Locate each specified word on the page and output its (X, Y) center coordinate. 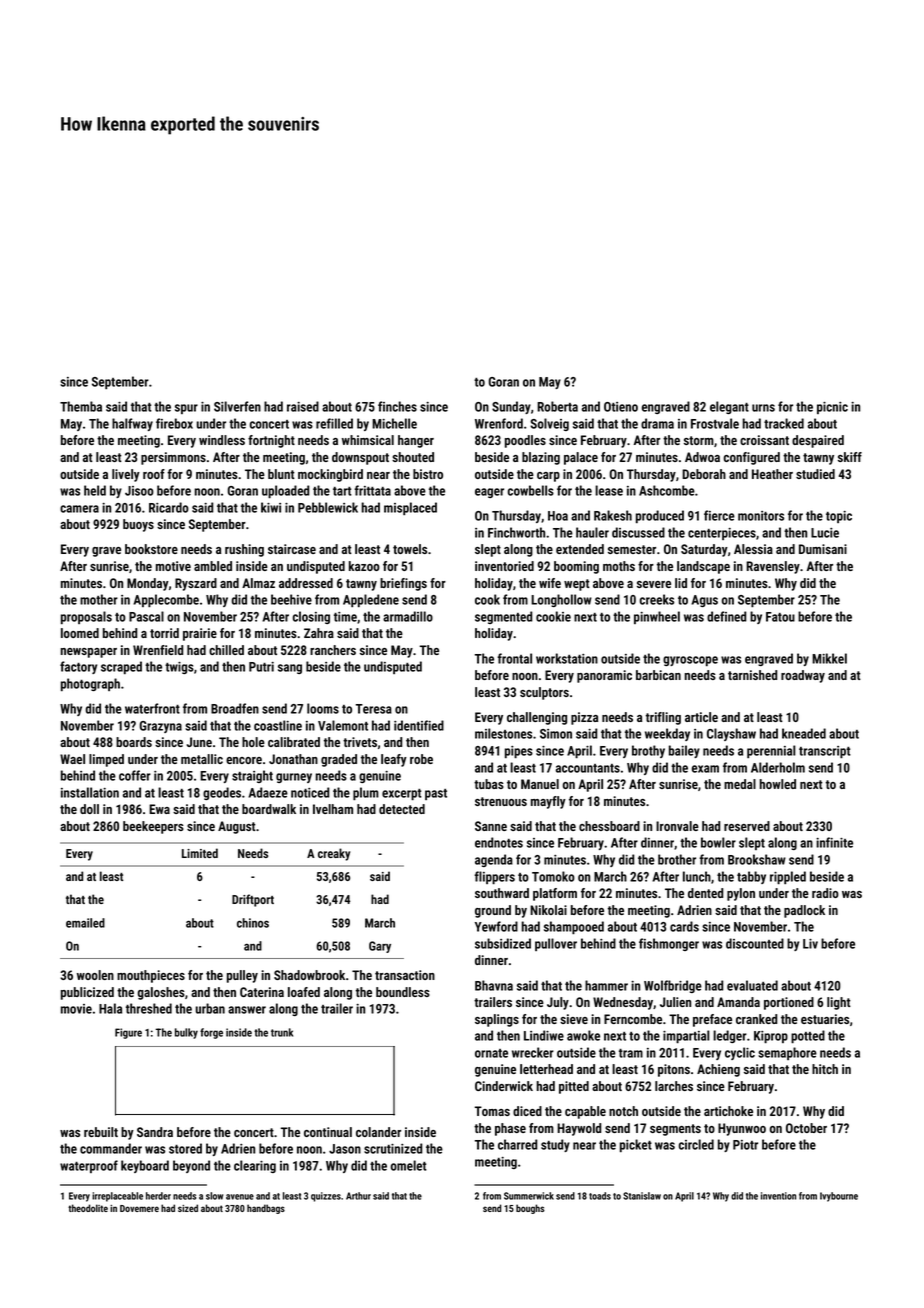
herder (158, 1196)
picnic (832, 408)
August (237, 827)
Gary (380, 947)
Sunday (511, 407)
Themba (81, 406)
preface (712, 1020)
